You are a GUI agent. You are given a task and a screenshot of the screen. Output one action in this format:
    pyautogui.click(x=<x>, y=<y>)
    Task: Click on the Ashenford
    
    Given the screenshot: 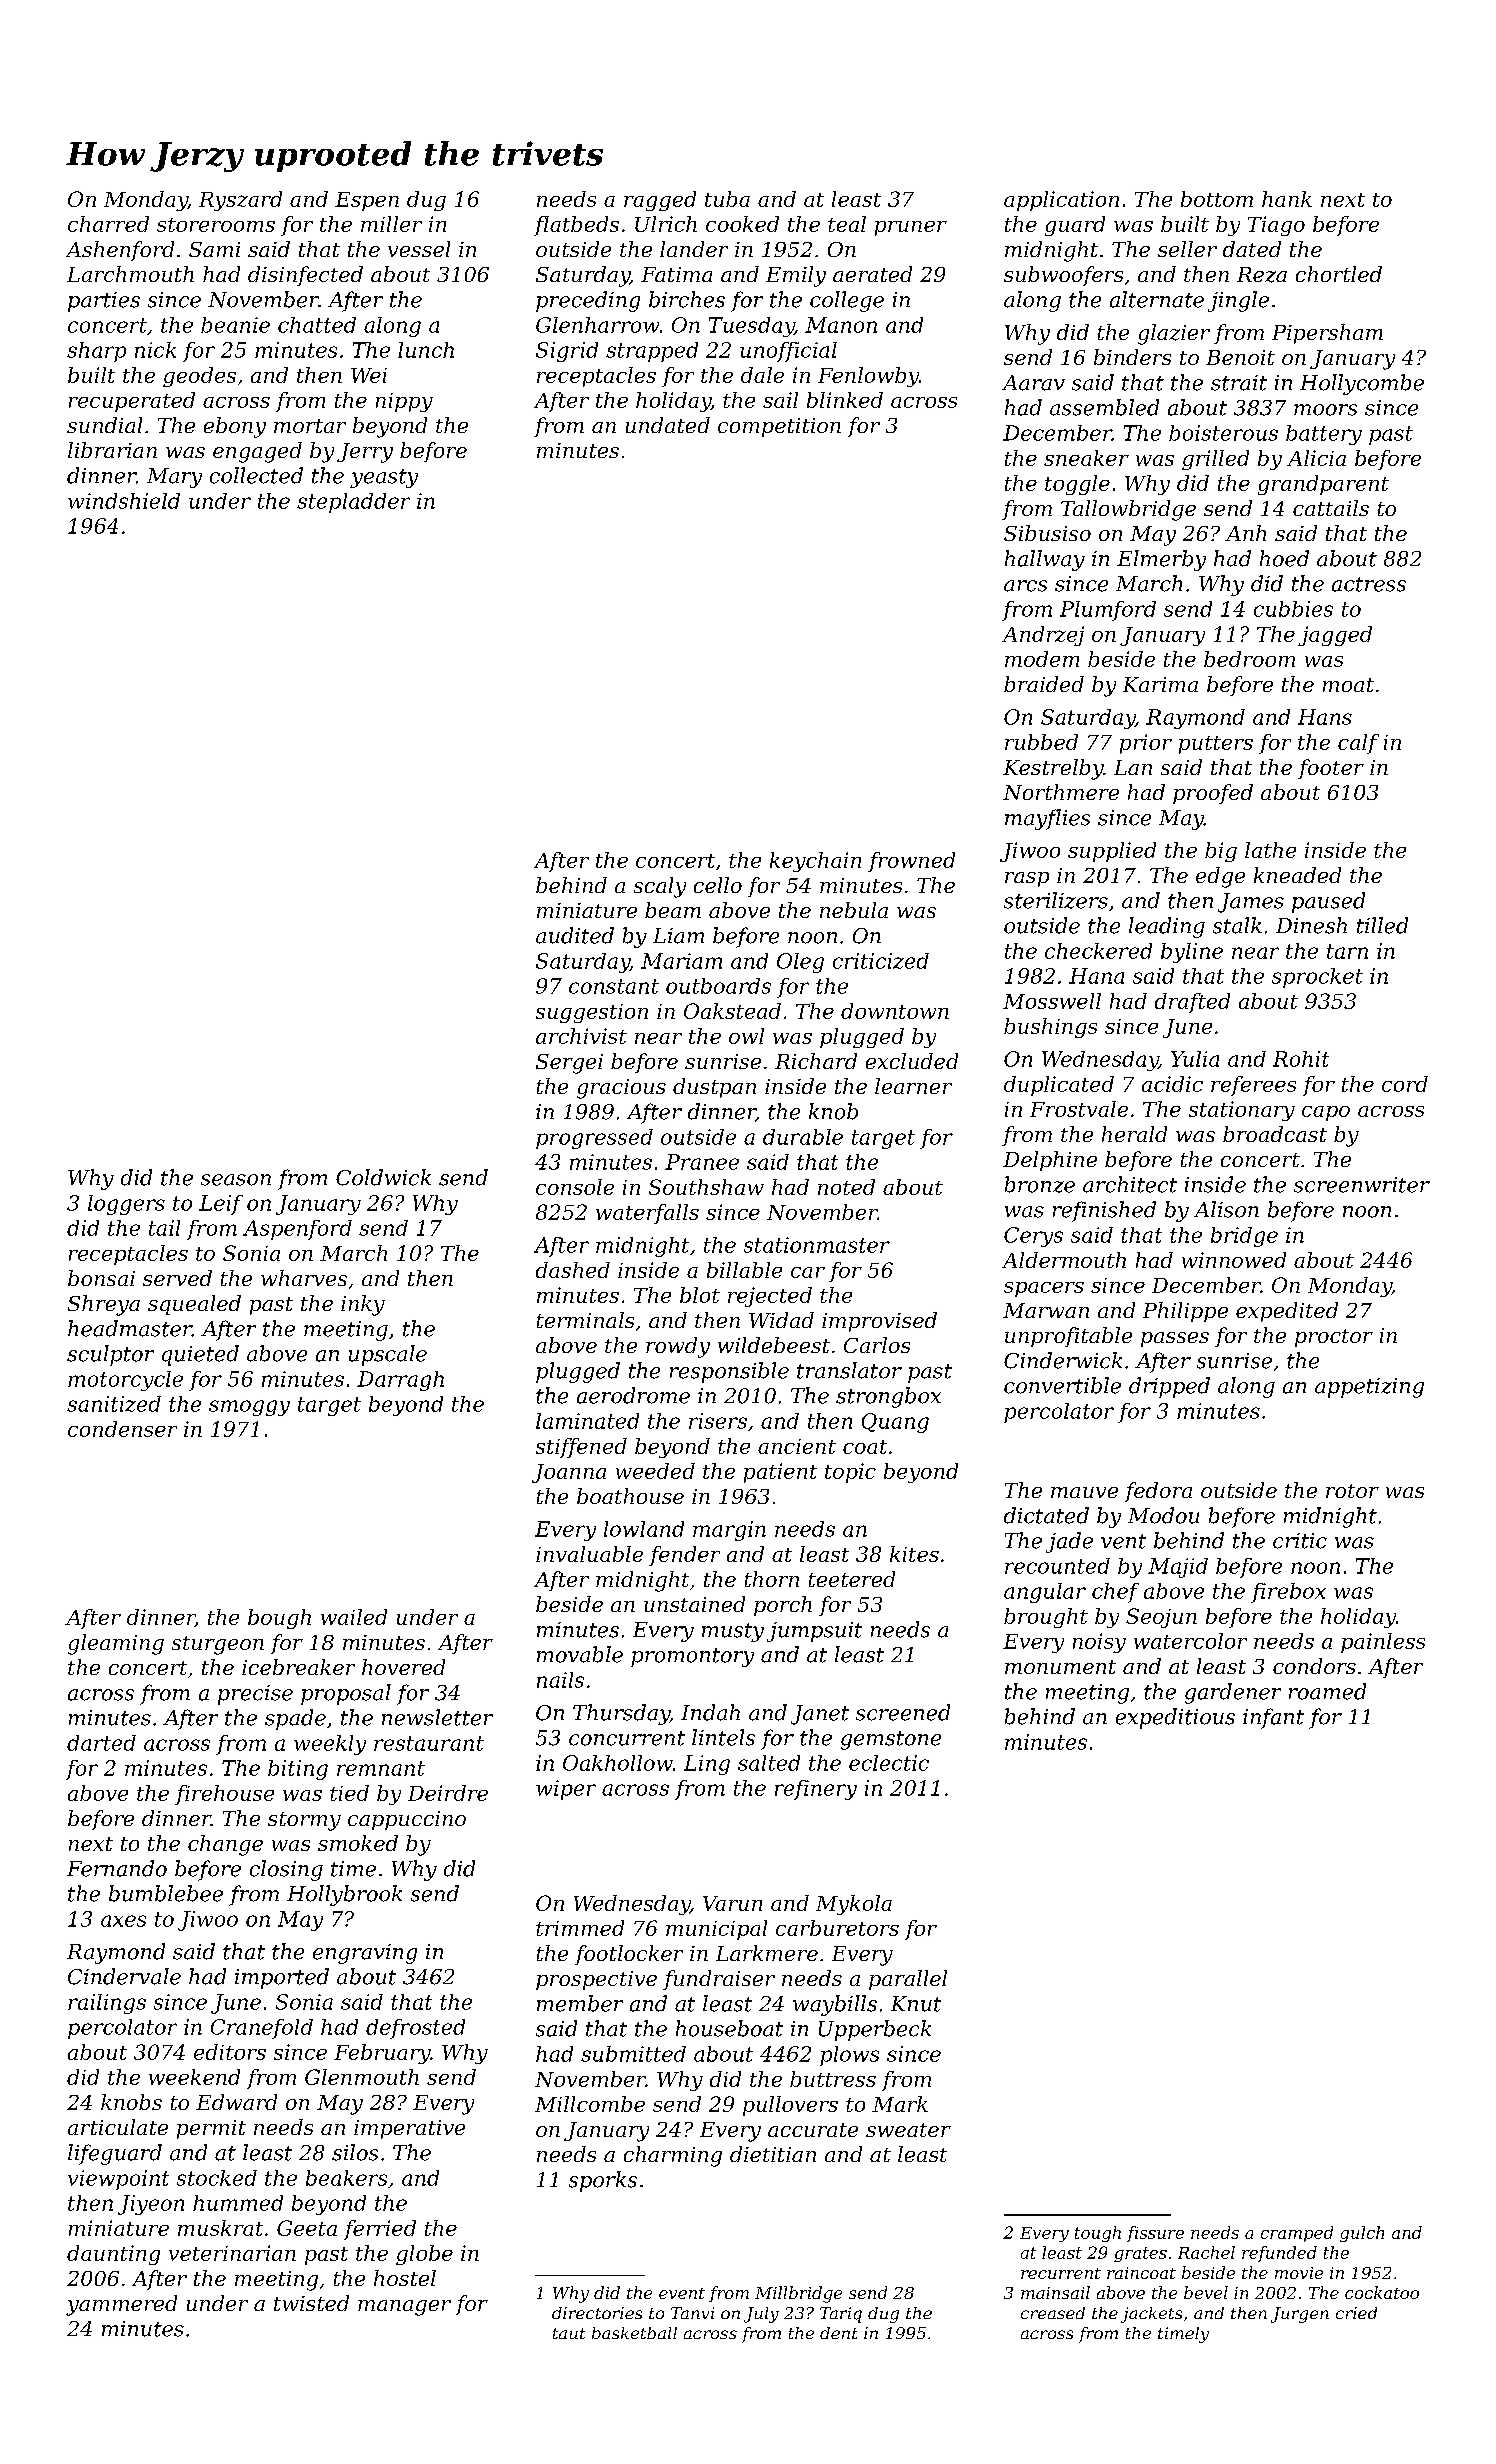 What is the action you would take?
    pyautogui.click(x=120, y=251)
